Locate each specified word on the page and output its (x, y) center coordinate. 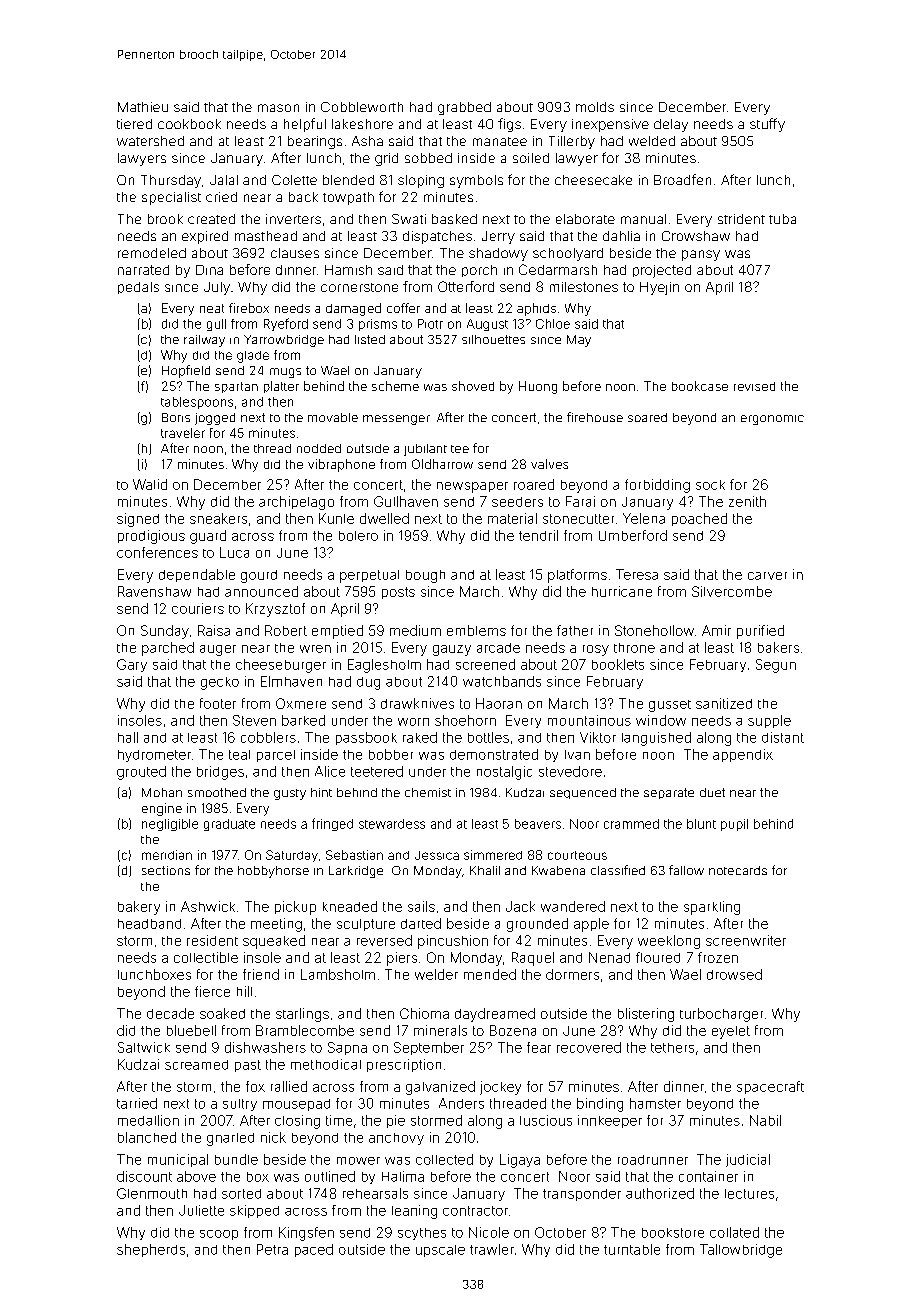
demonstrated (494, 754)
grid (386, 159)
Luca (234, 552)
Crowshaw (696, 236)
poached (699, 519)
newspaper (472, 487)
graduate (229, 825)
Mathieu (143, 107)
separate (669, 793)
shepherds (151, 1250)
